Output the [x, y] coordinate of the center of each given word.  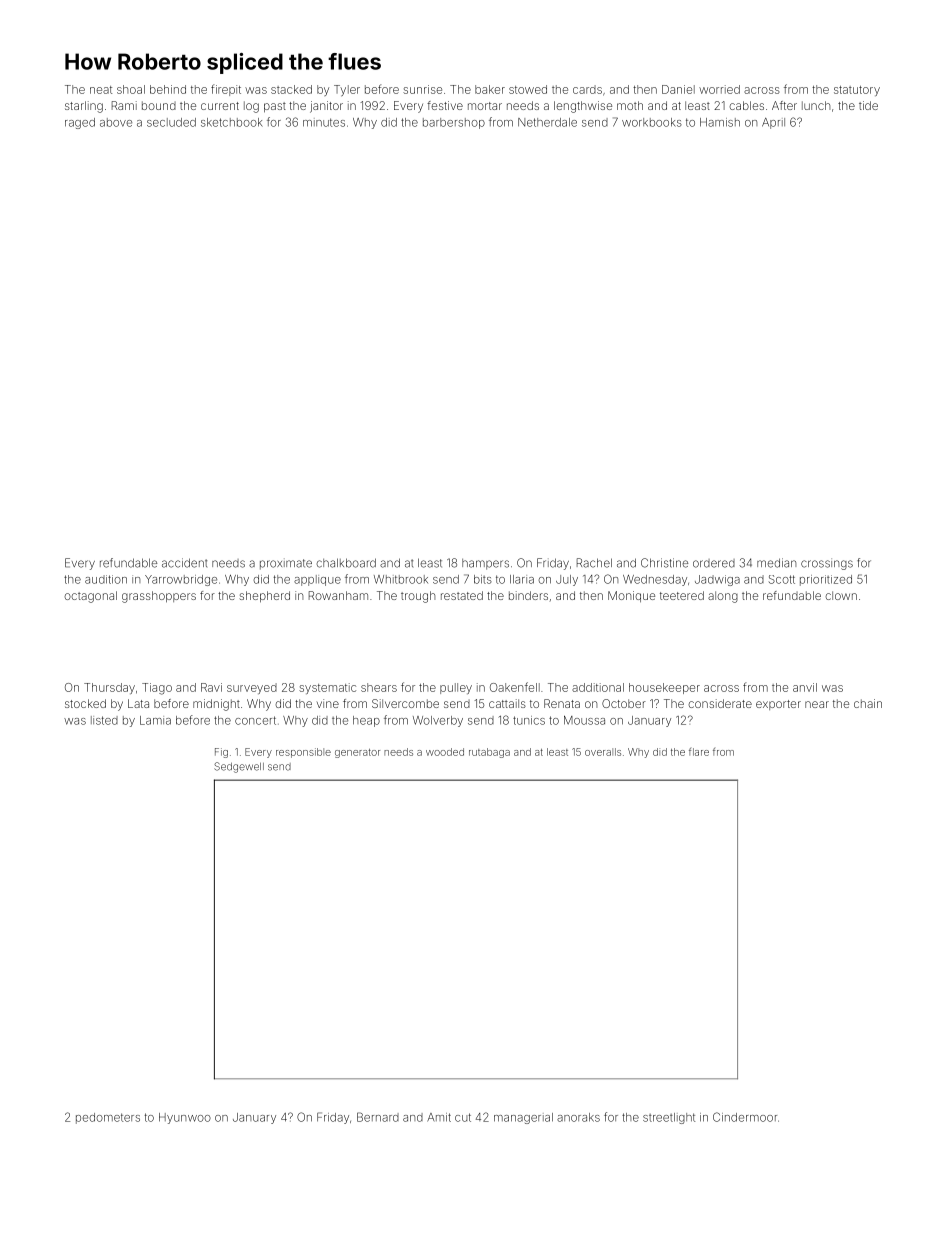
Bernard [378, 1117]
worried [719, 89]
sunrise [422, 89]
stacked [291, 89]
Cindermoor [745, 1117]
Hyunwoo [185, 1118]
